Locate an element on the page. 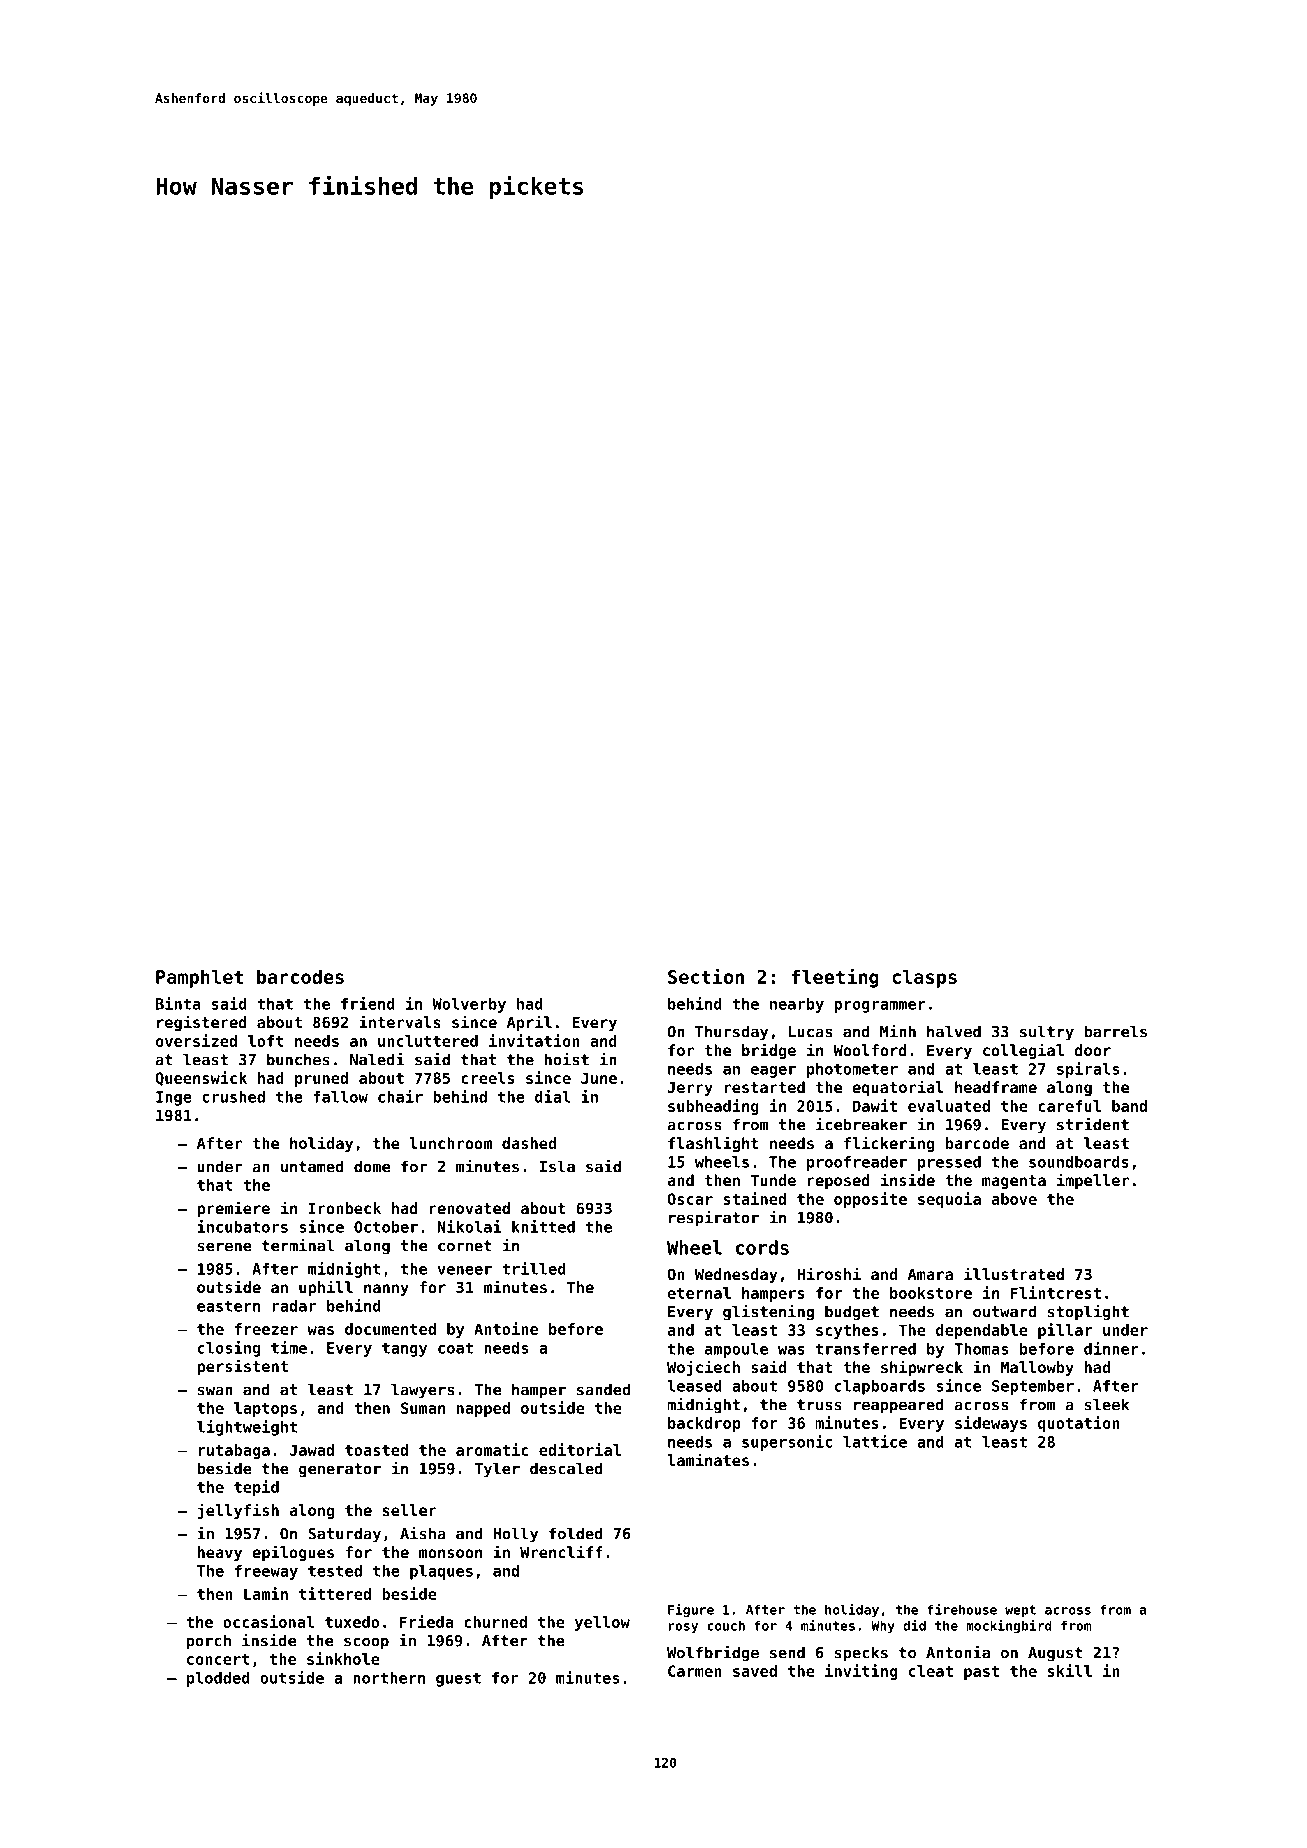  Figure is located at coordinates (691, 1610).
